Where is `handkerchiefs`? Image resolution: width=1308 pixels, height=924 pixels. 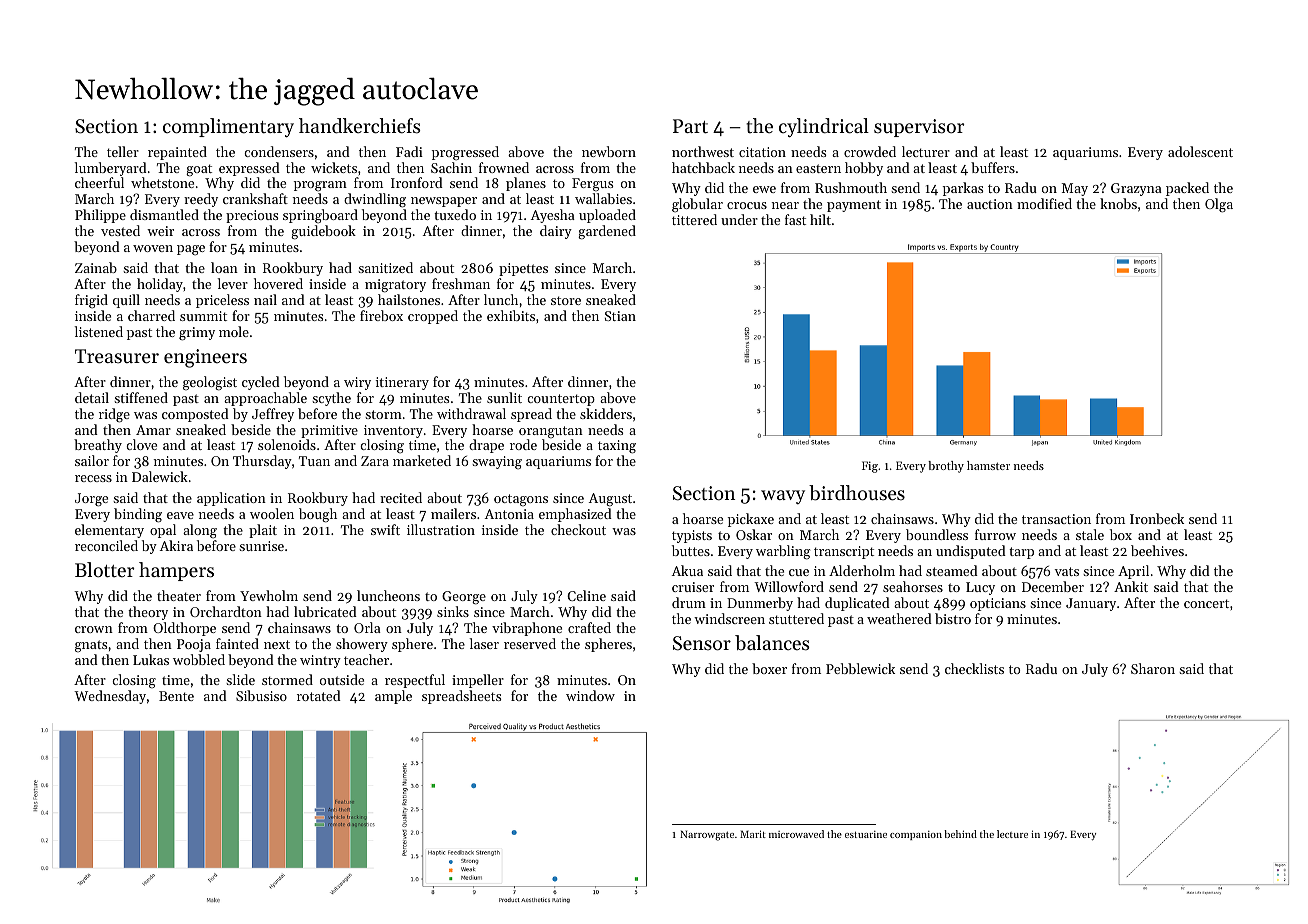
handkerchiefs is located at coordinates (359, 126).
